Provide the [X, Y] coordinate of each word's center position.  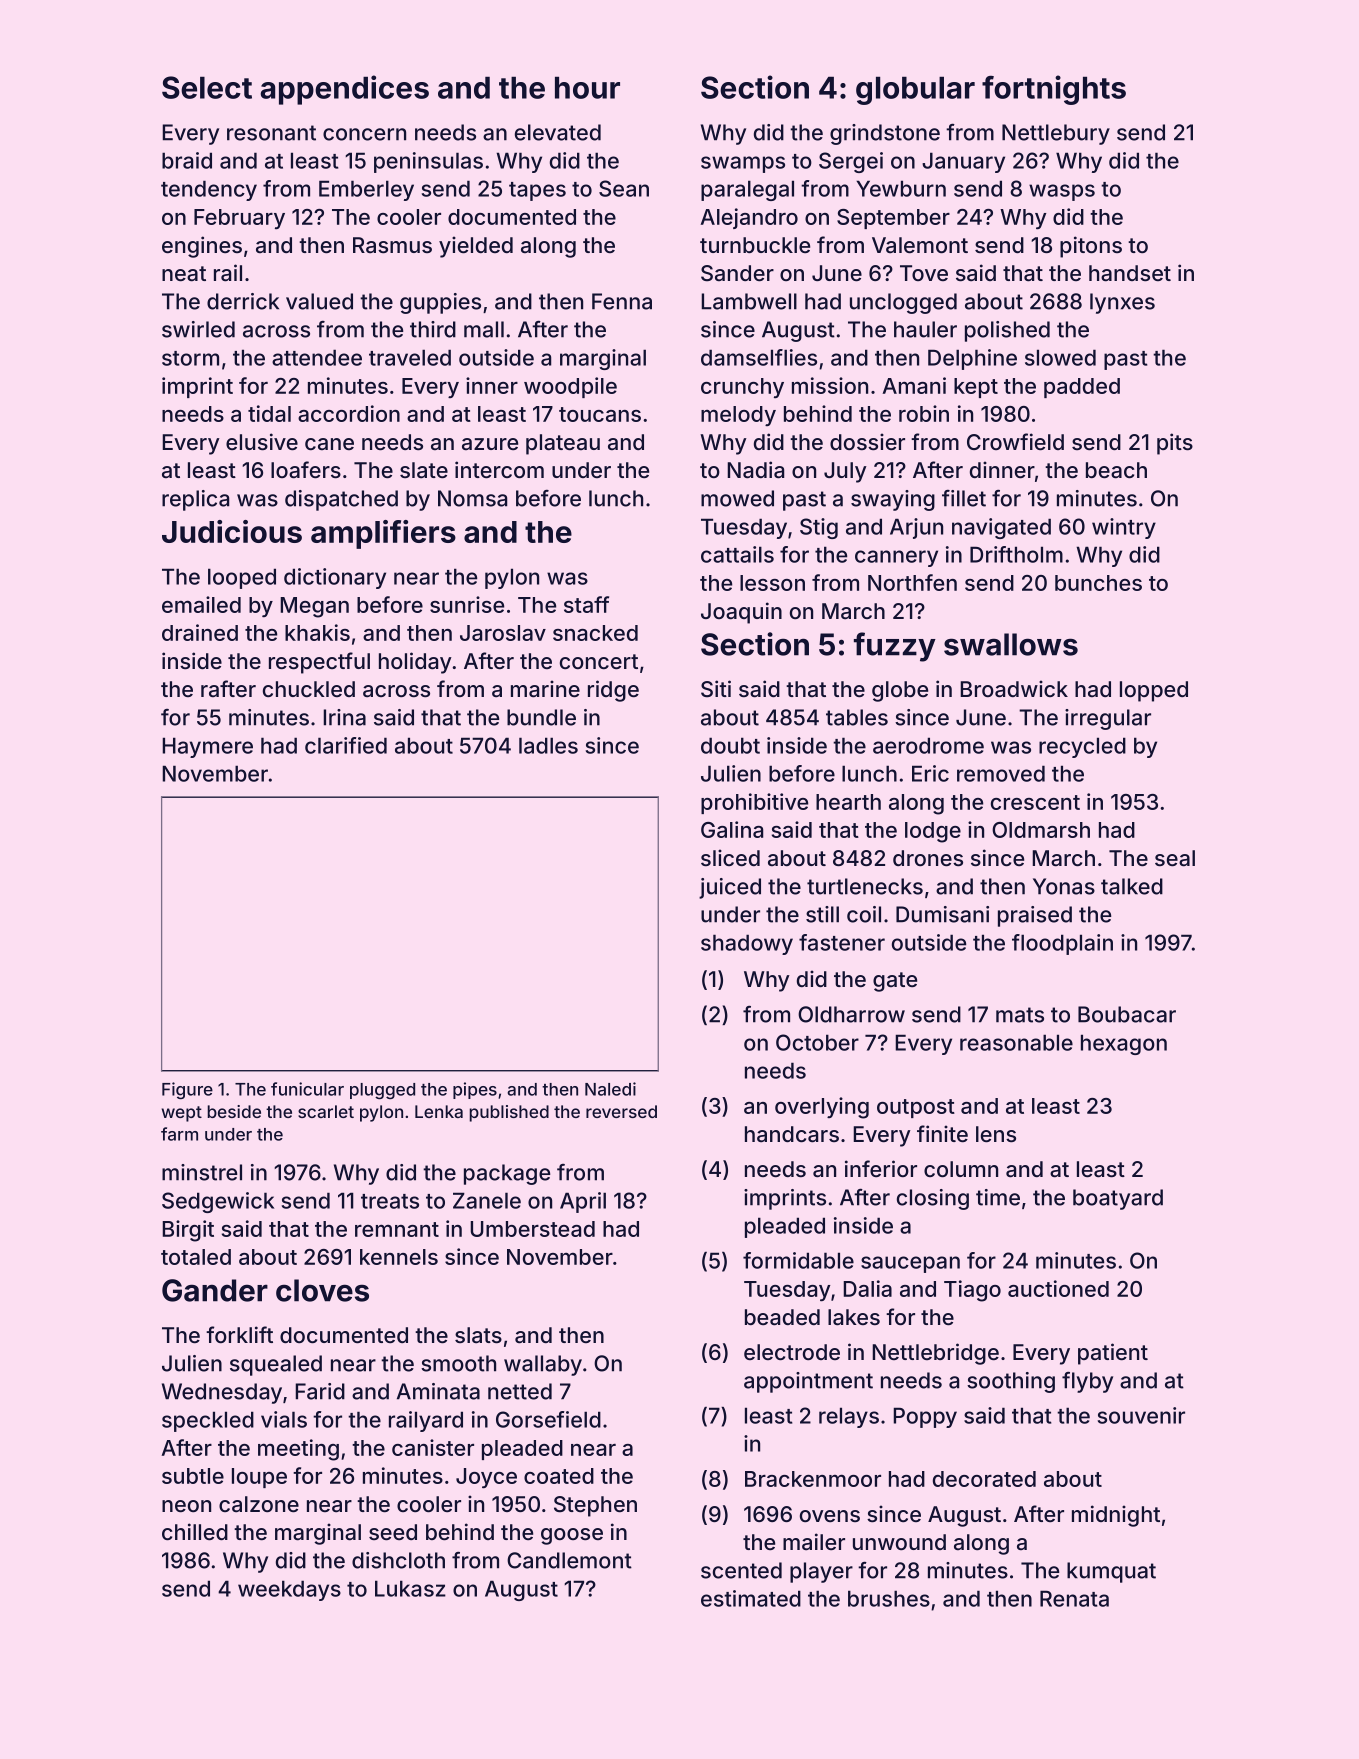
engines [202, 247]
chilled [195, 1531]
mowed [737, 498]
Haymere [207, 747]
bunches [1098, 583]
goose [572, 1536]
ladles [548, 745]
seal [1175, 858]
